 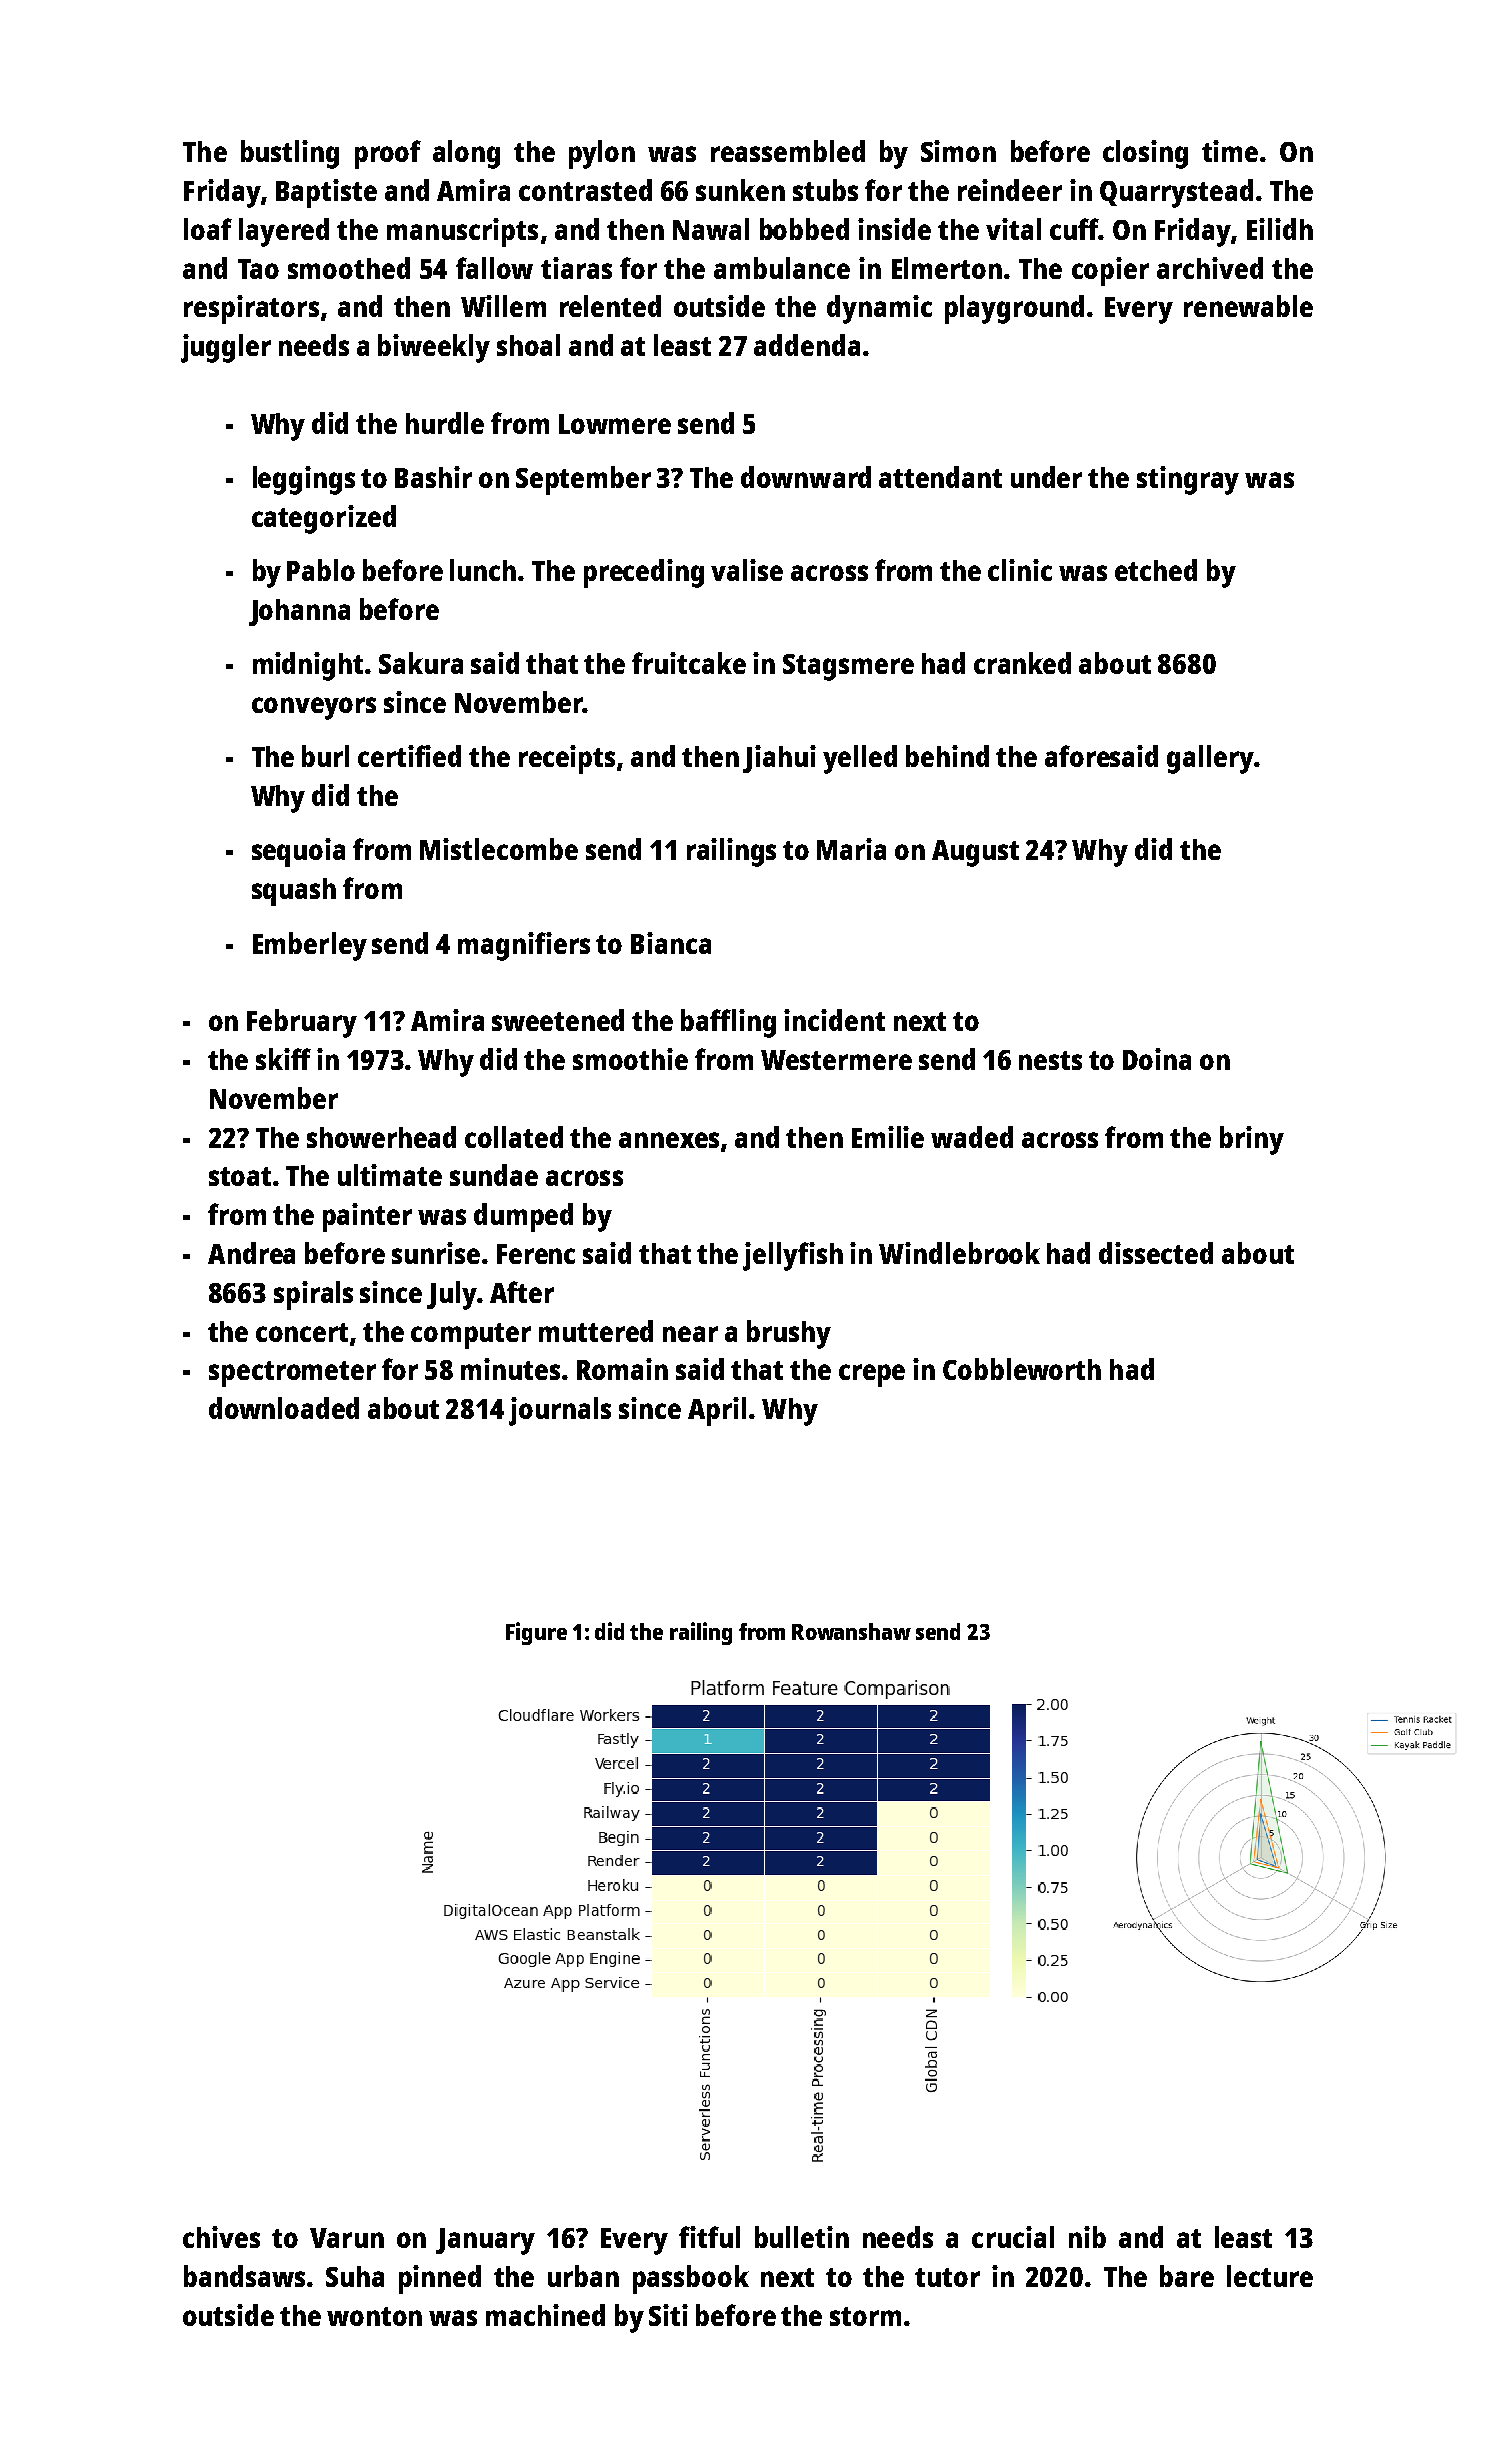 What do you see at coordinates (1145, 154) in the screenshot?
I see `closing` at bounding box center [1145, 154].
